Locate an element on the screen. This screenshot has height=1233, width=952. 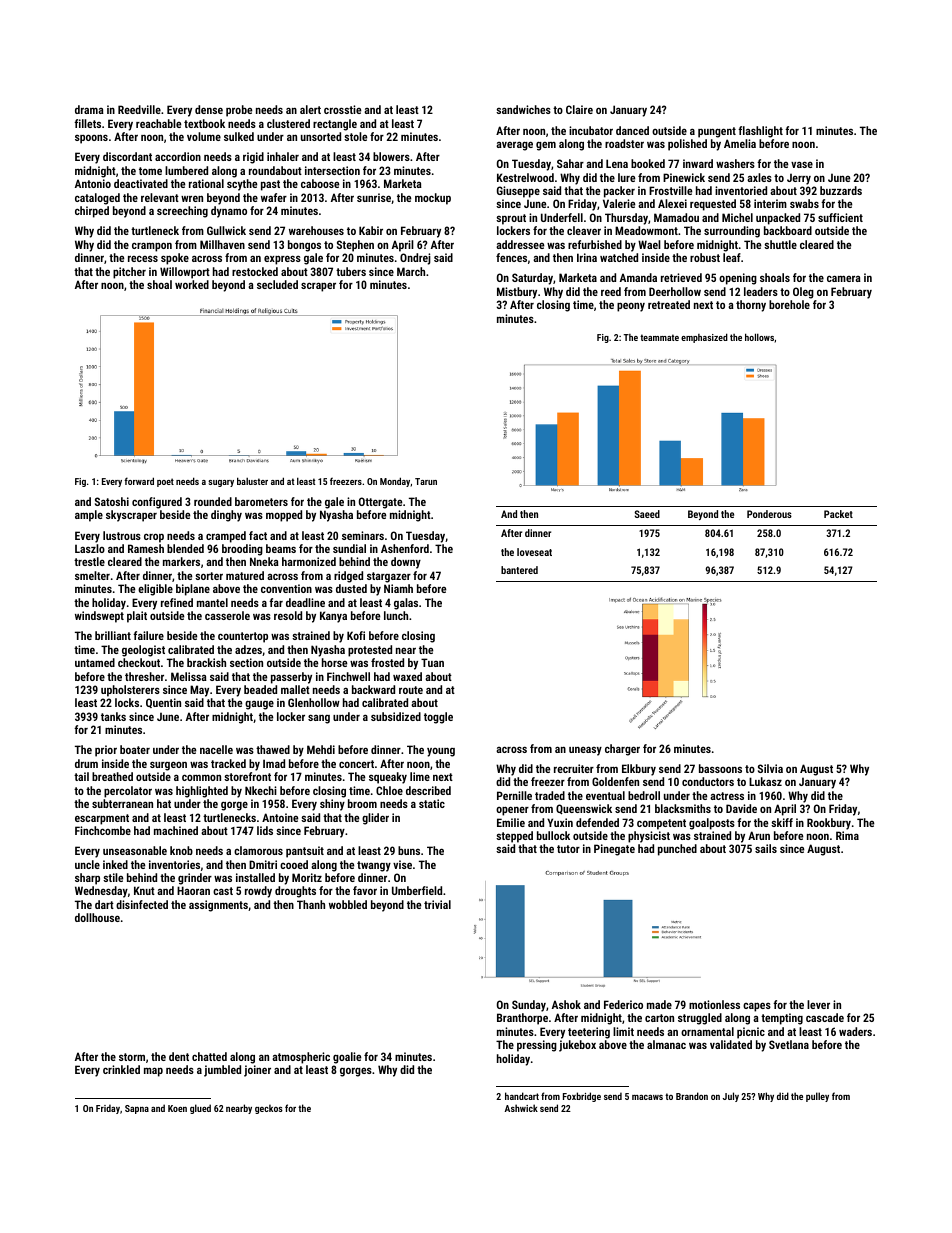
crosstie is located at coordinates (342, 109).
